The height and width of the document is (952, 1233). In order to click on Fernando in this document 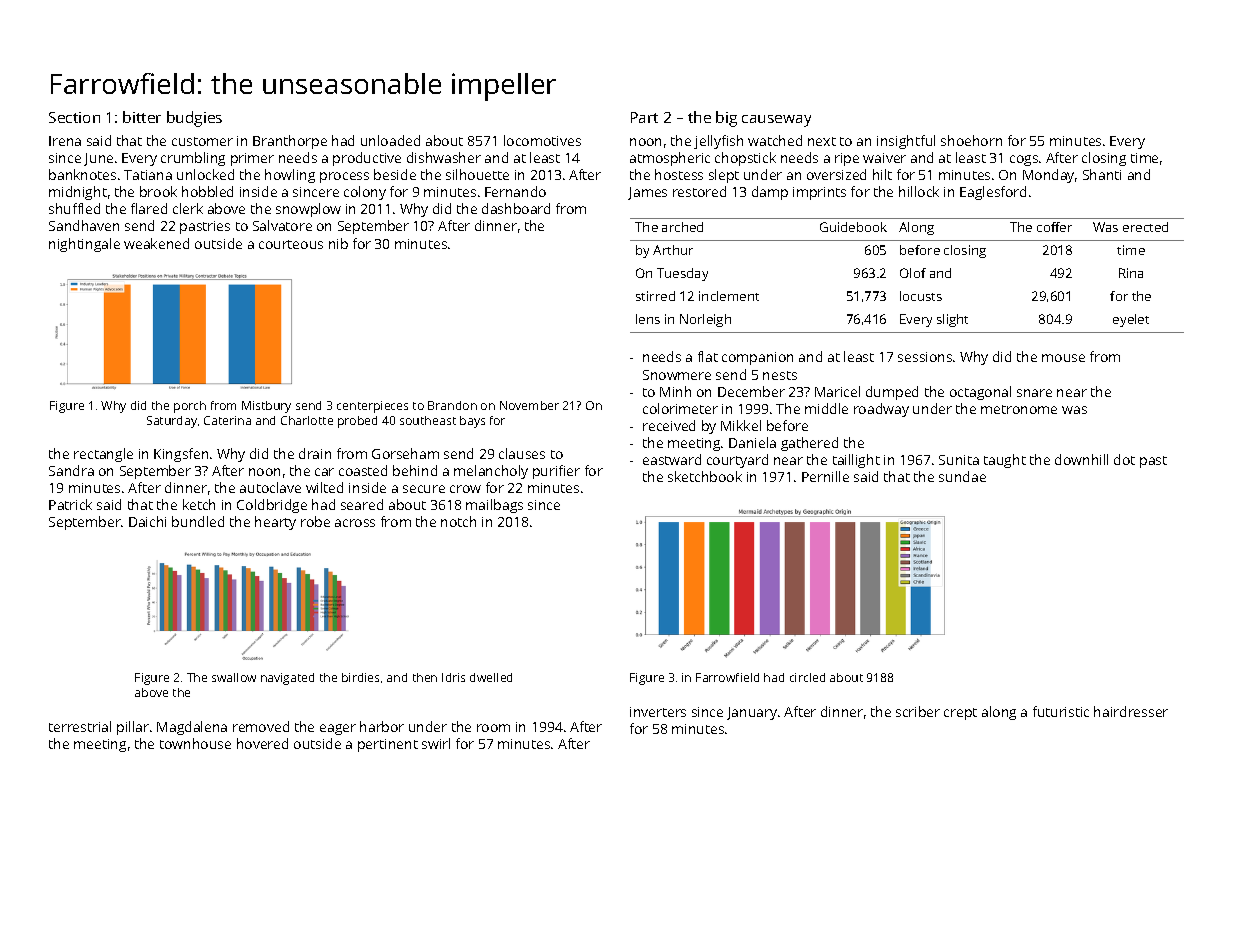, I will do `click(515, 191)`.
